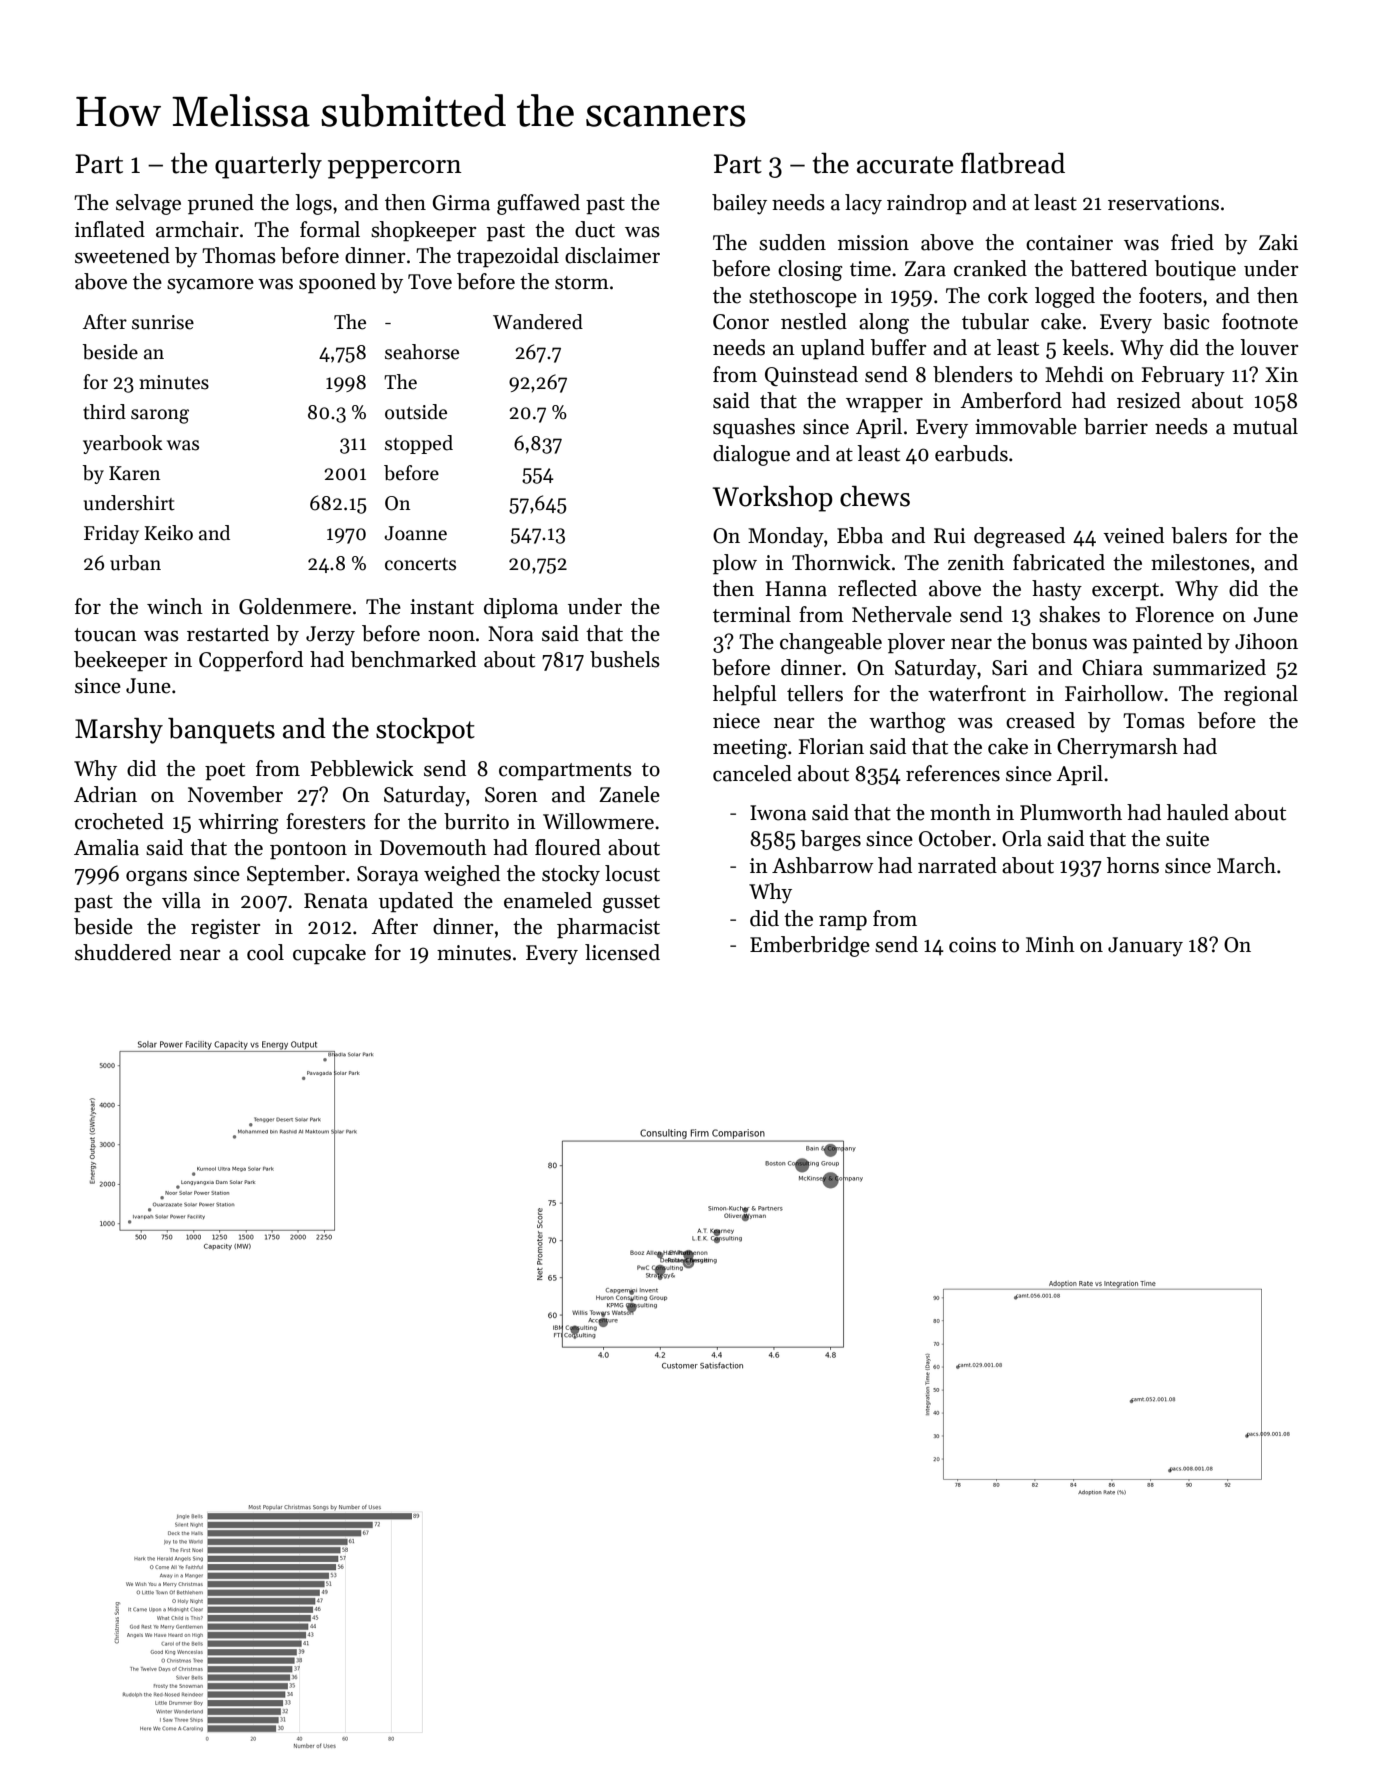 This image has height=1777, width=1373. Describe the element at coordinates (1057, 590) in the image. I see `hasty` at that location.
